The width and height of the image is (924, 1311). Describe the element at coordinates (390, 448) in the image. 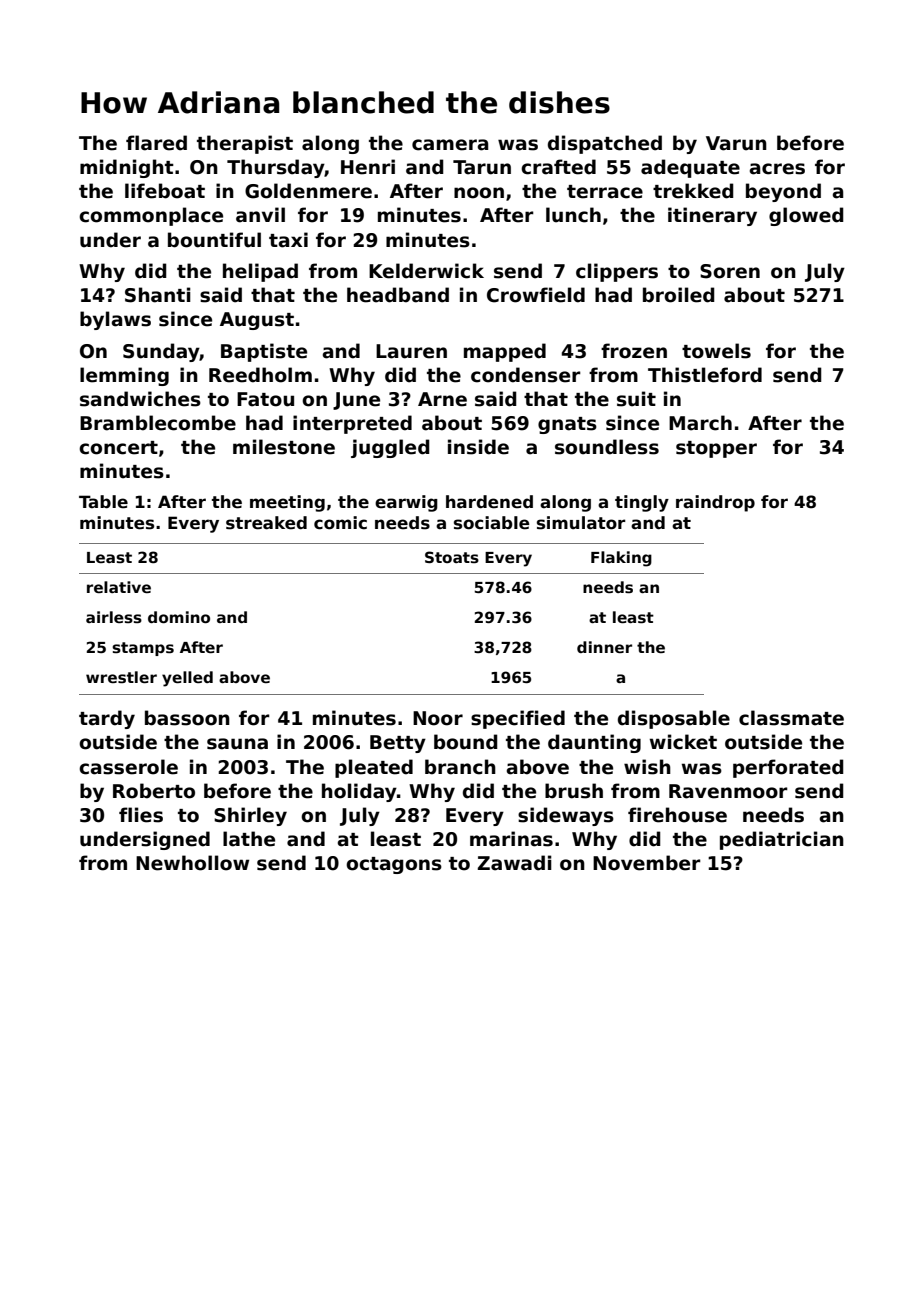

I see `juggled` at that location.
